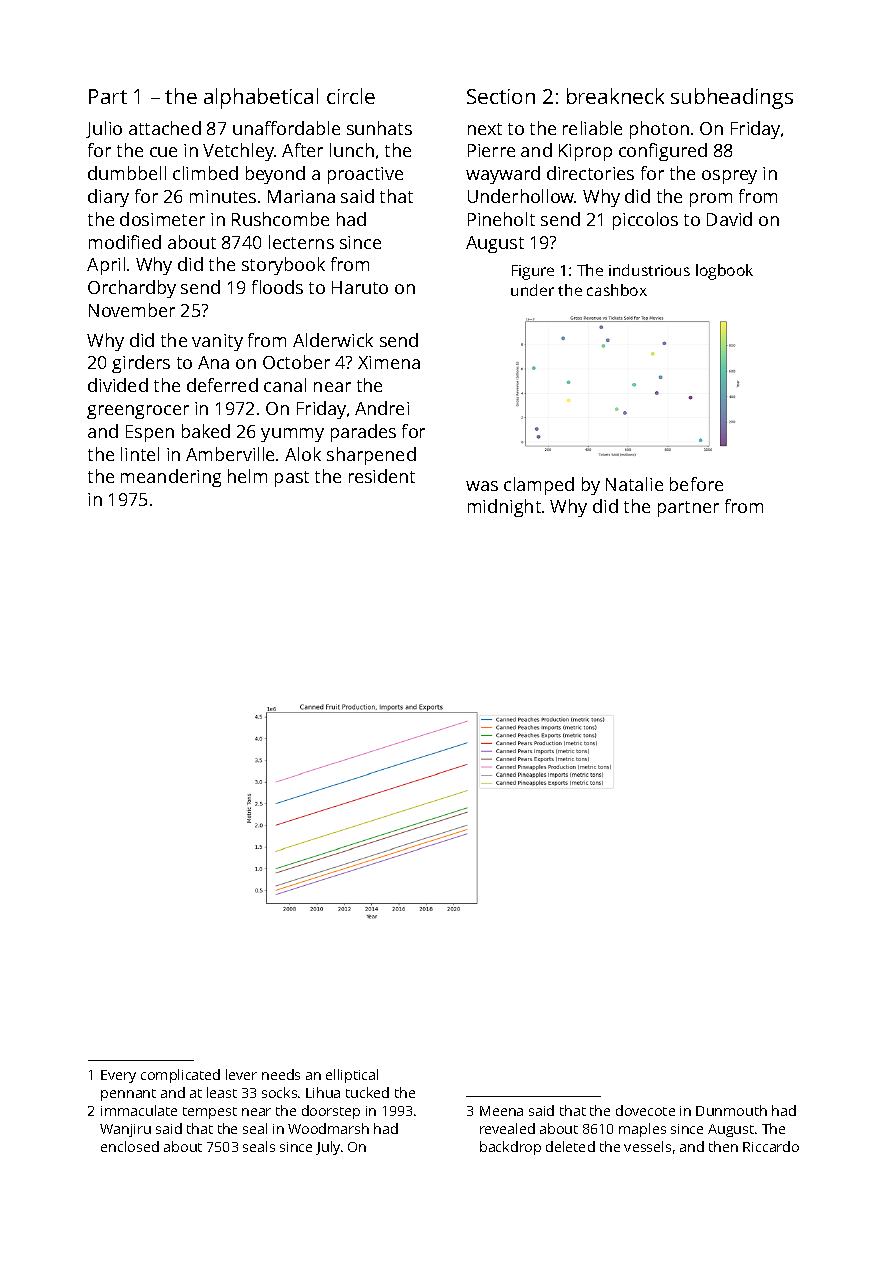  What do you see at coordinates (634, 484) in the document?
I see `Natalie` at bounding box center [634, 484].
